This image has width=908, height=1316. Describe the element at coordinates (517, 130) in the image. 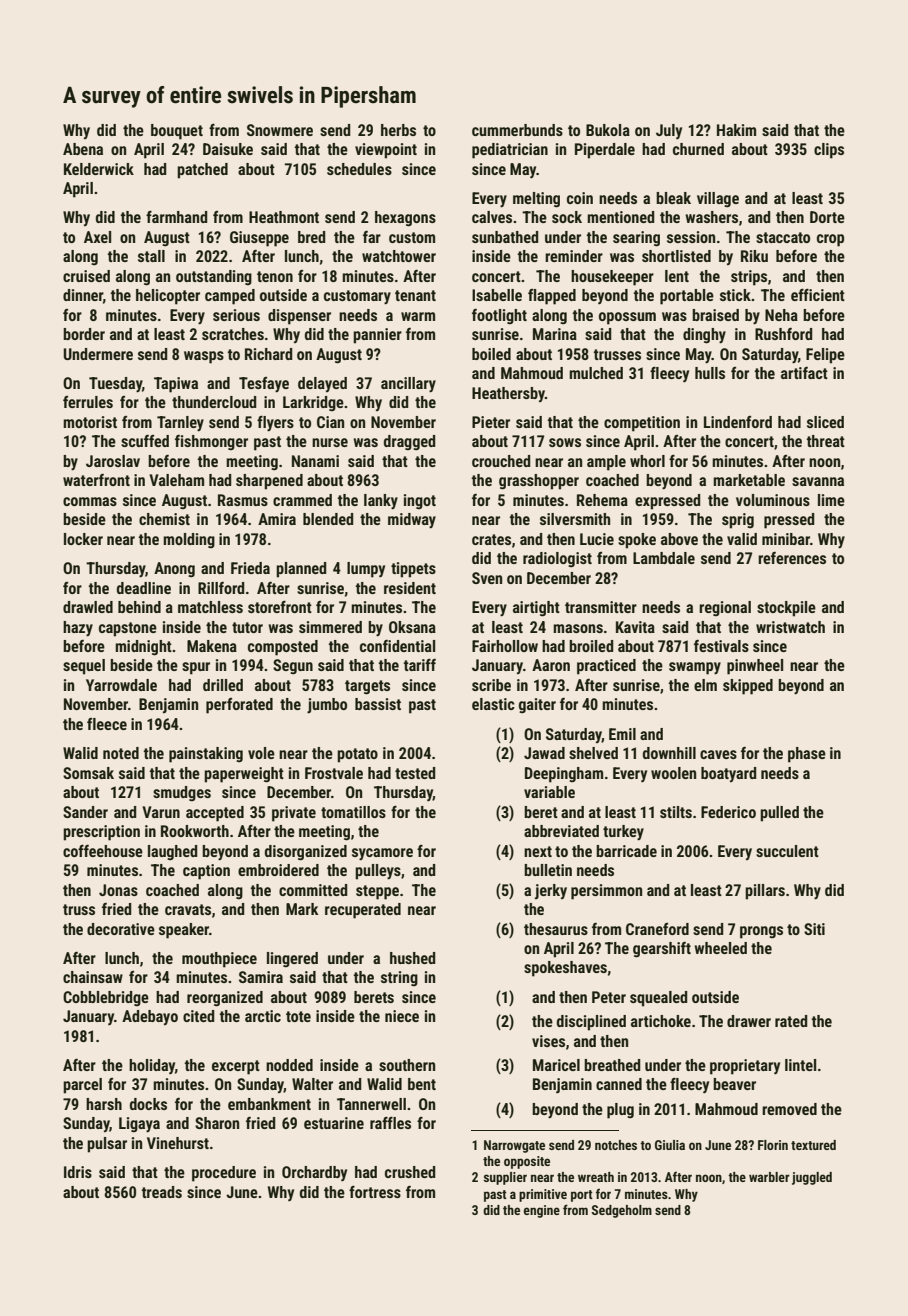

I see `cummerbunds` at that location.
